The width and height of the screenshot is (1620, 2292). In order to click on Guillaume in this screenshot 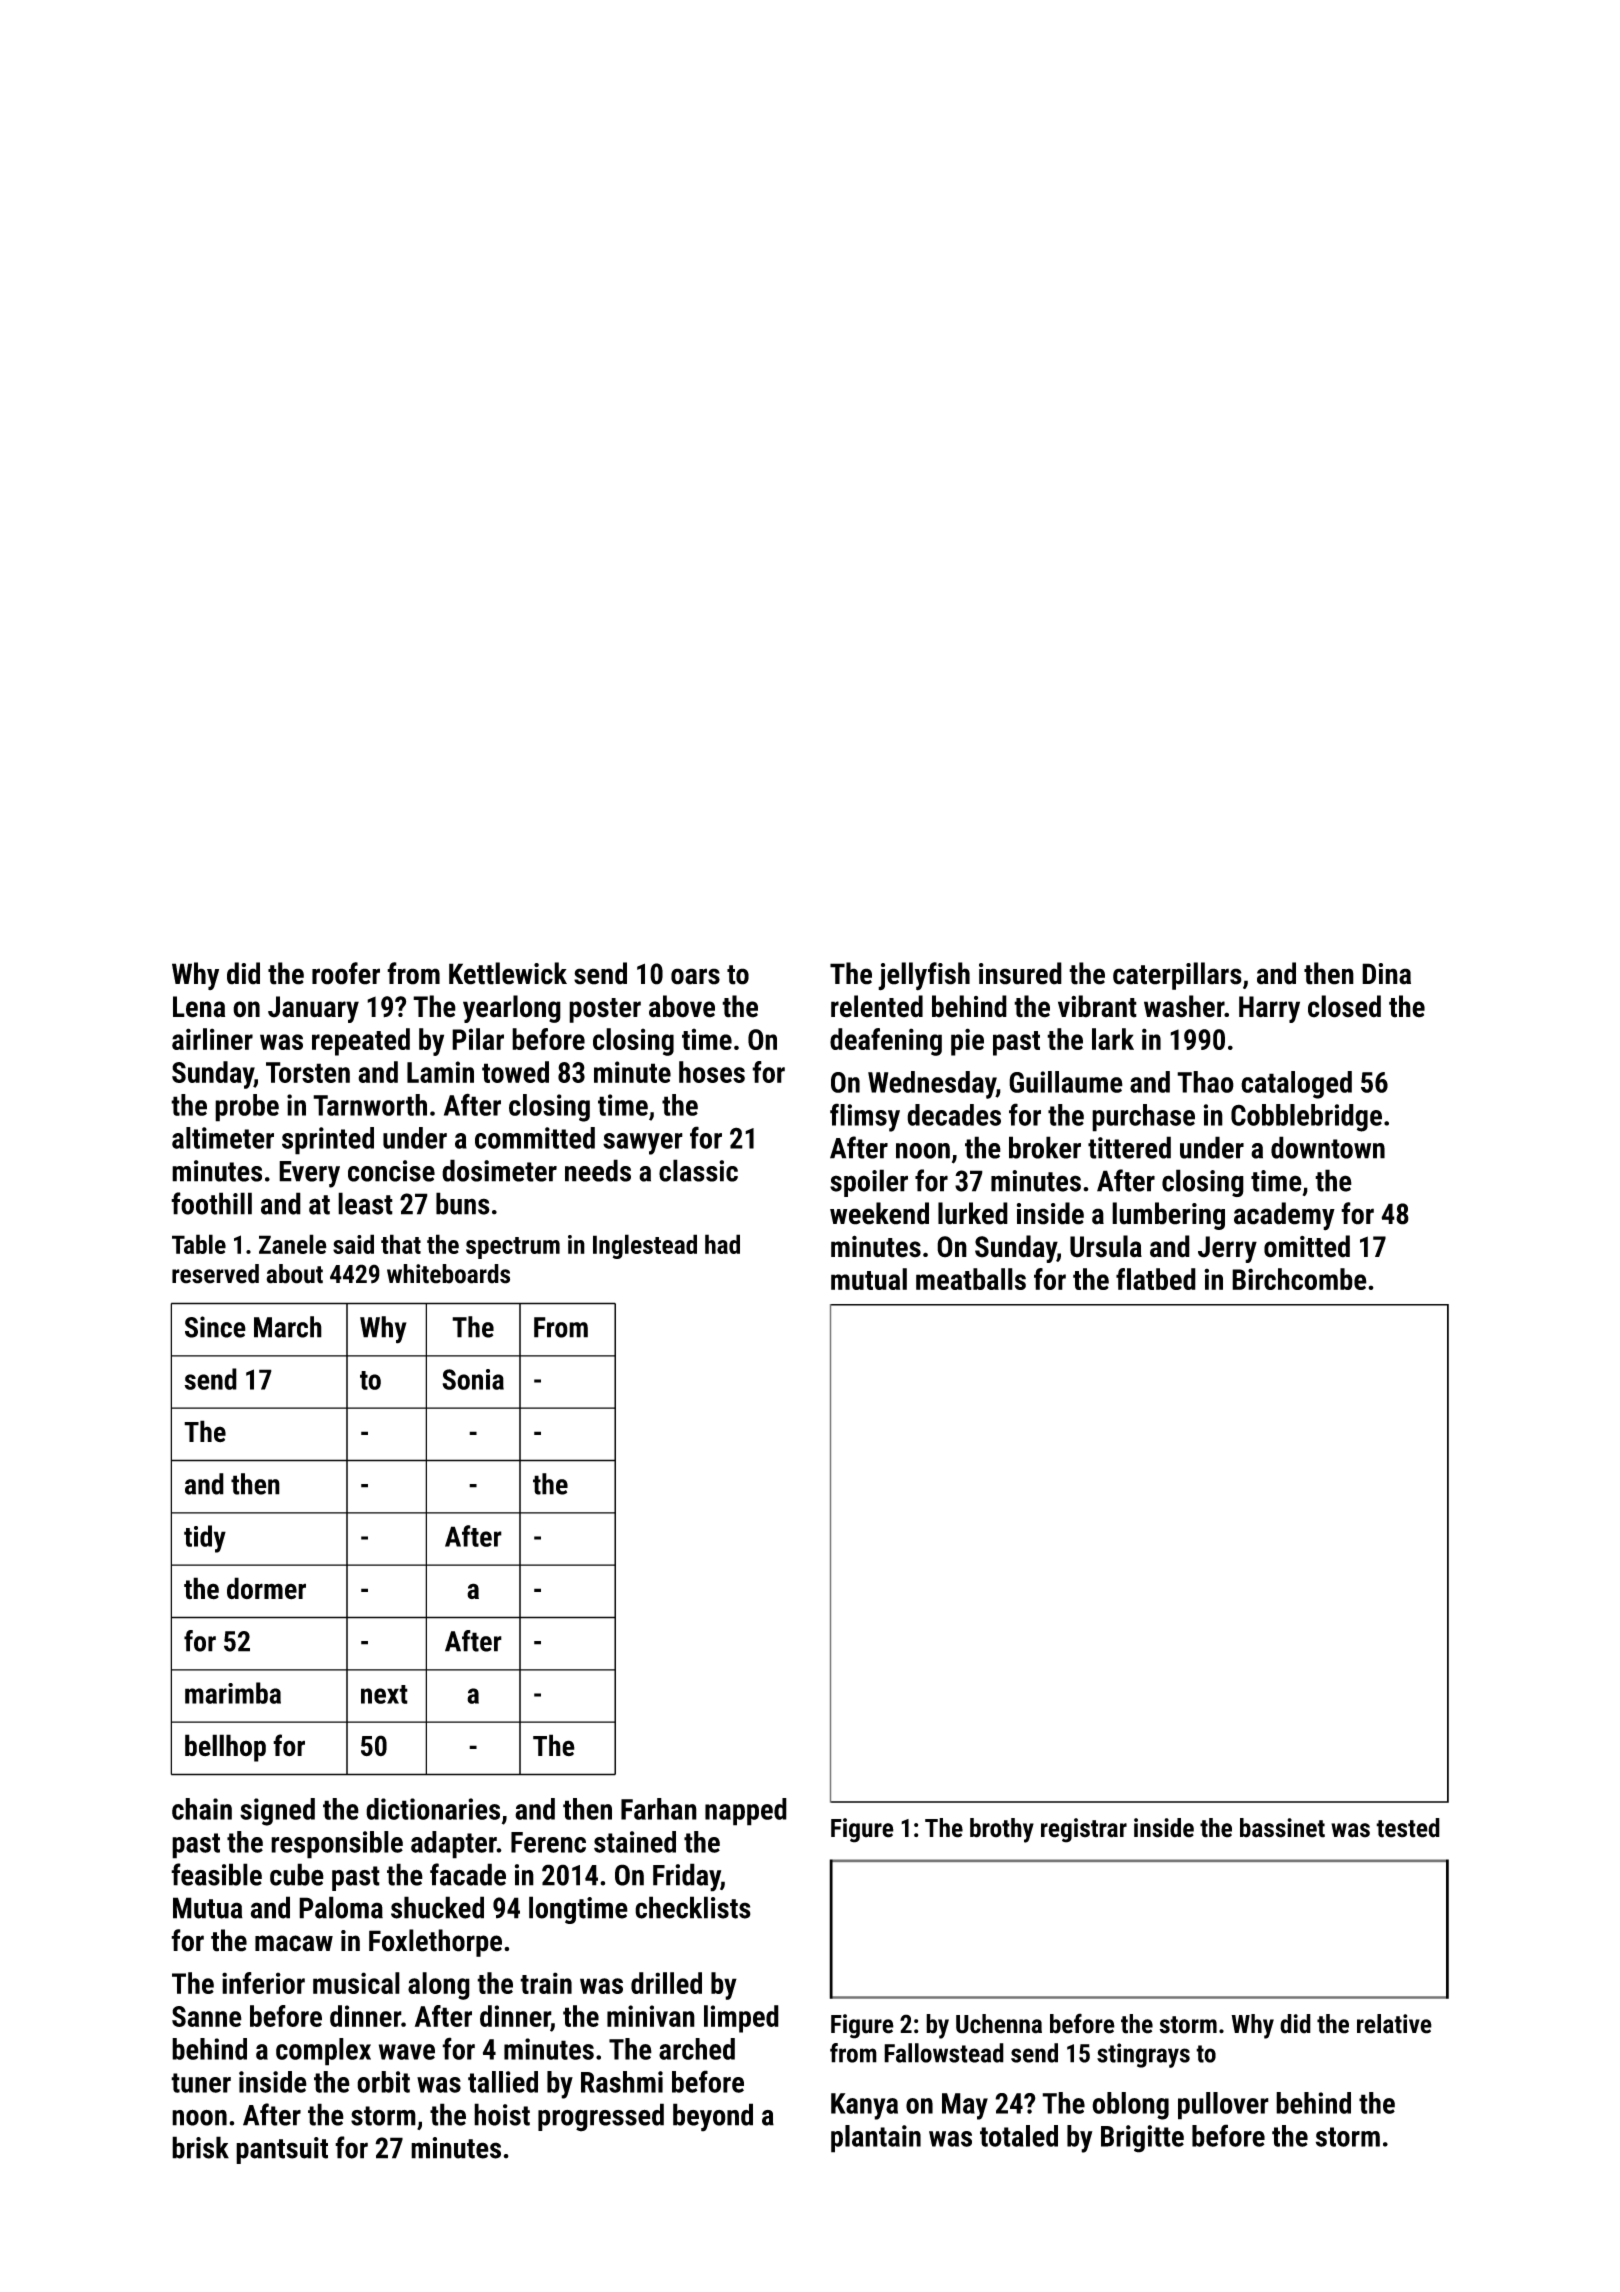, I will do `click(1066, 1082)`.
